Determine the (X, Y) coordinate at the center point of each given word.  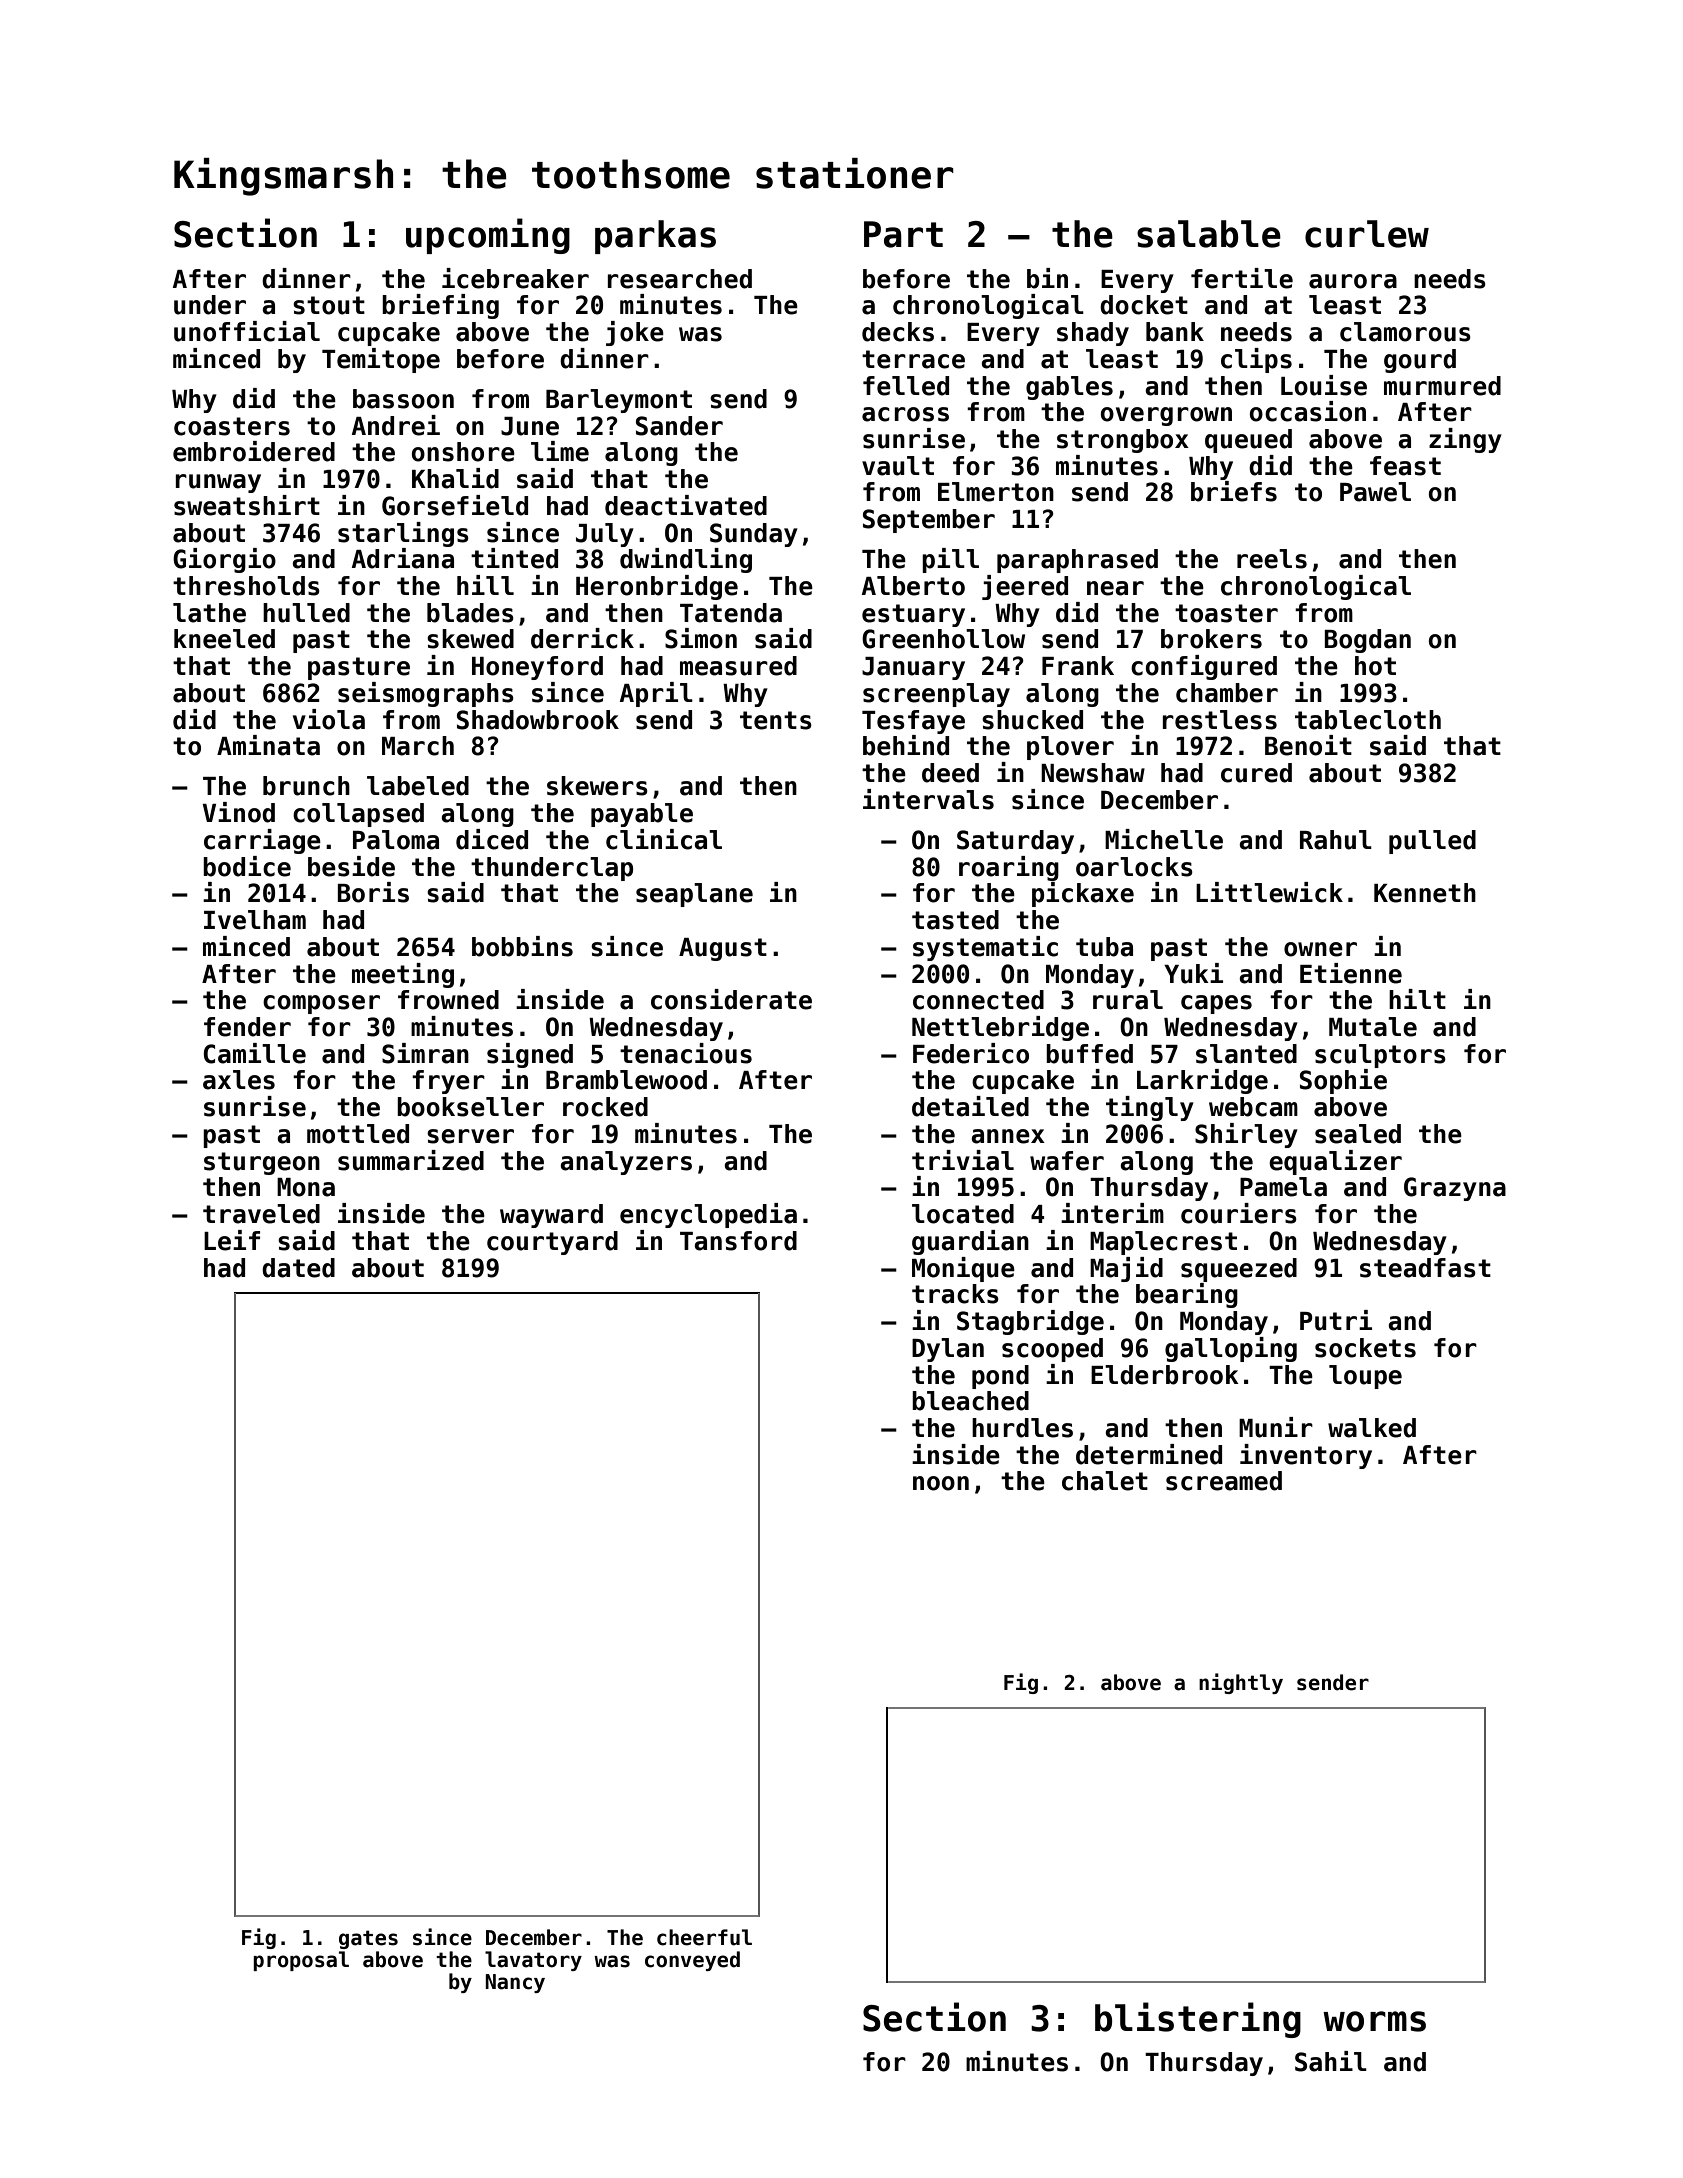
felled (906, 386)
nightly (1241, 1683)
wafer (1067, 1161)
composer (321, 1004)
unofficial (247, 331)
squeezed (1239, 1270)
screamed (1224, 1481)
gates (368, 1939)
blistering (1198, 2020)
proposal (301, 1961)
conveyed (692, 1961)
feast (1405, 466)
